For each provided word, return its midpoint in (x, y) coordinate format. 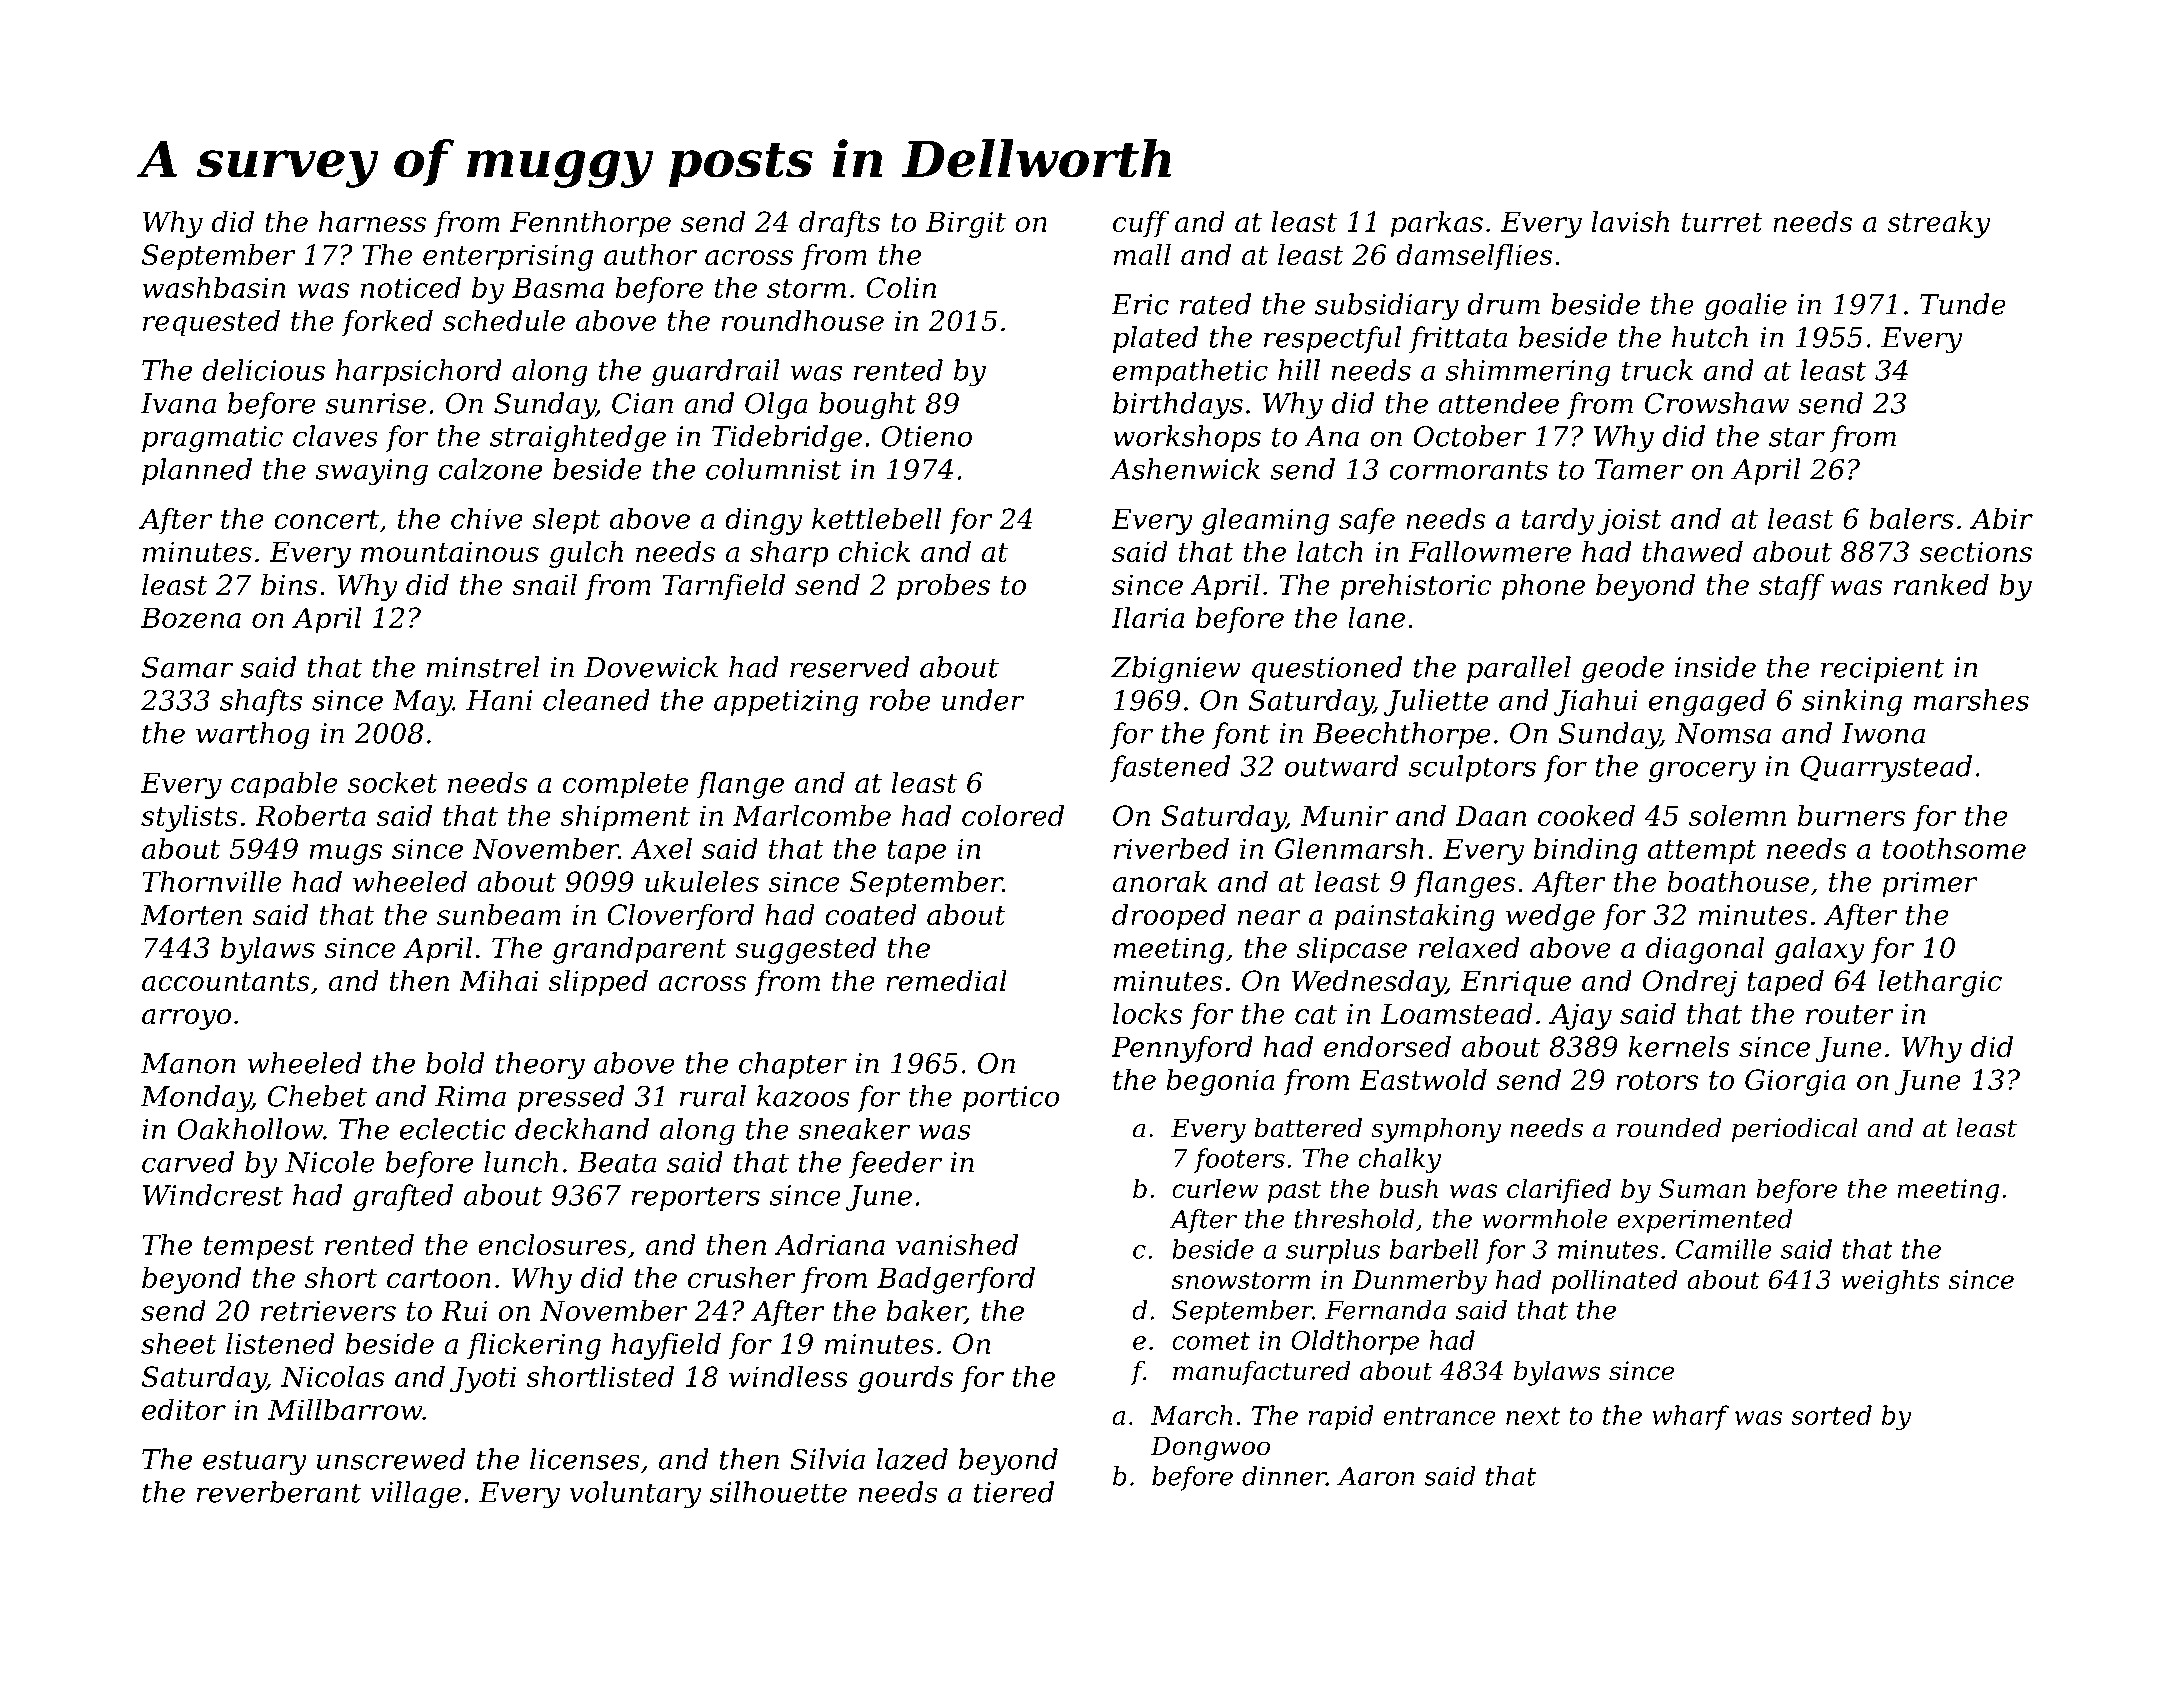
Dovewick (651, 667)
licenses (585, 1459)
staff (1792, 587)
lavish (1630, 221)
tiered (1014, 1492)
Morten (191, 914)
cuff (1141, 224)
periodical (1795, 1130)
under (983, 700)
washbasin (213, 287)
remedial (946, 980)
